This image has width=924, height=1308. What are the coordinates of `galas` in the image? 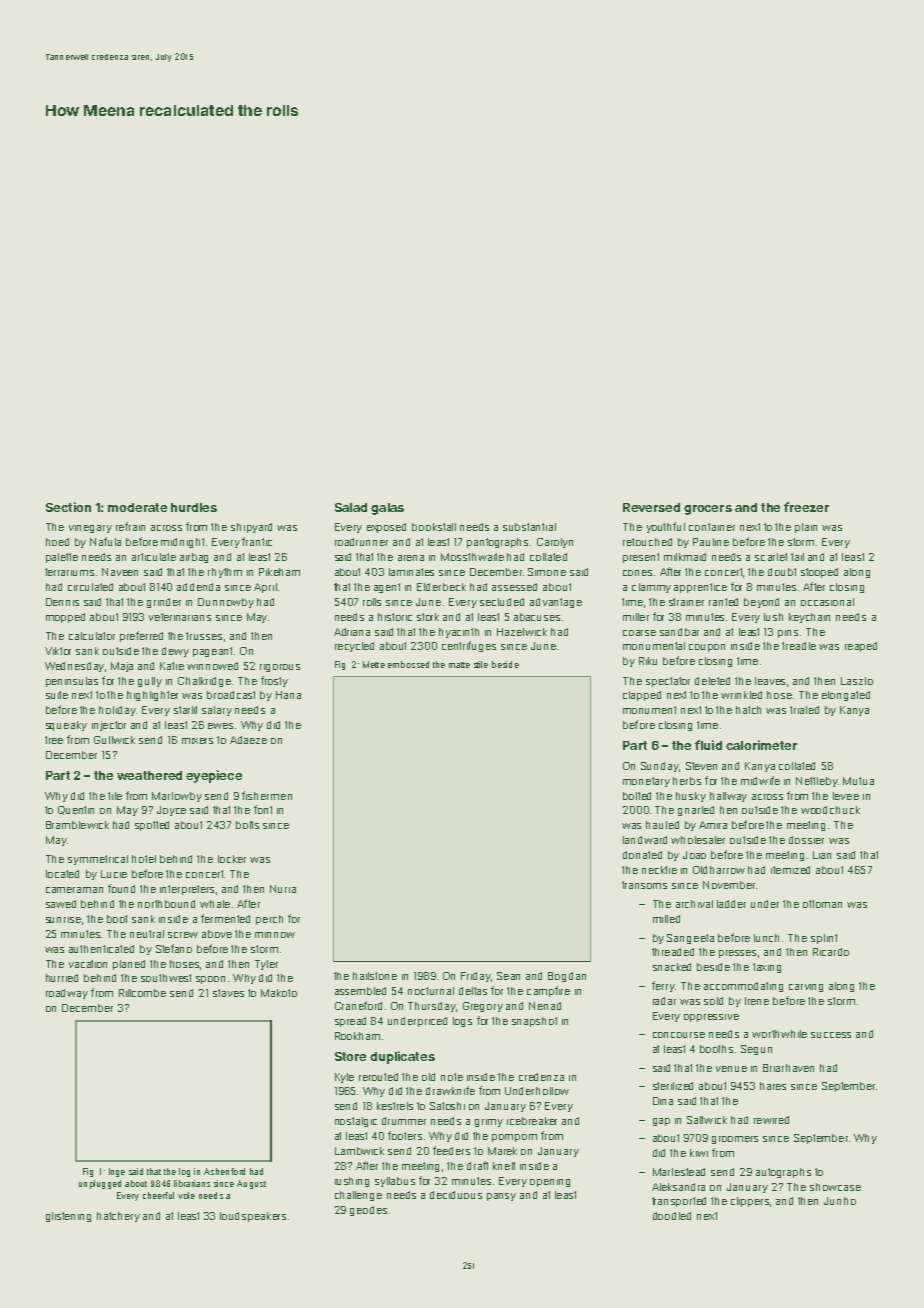 It's located at (387, 509).
